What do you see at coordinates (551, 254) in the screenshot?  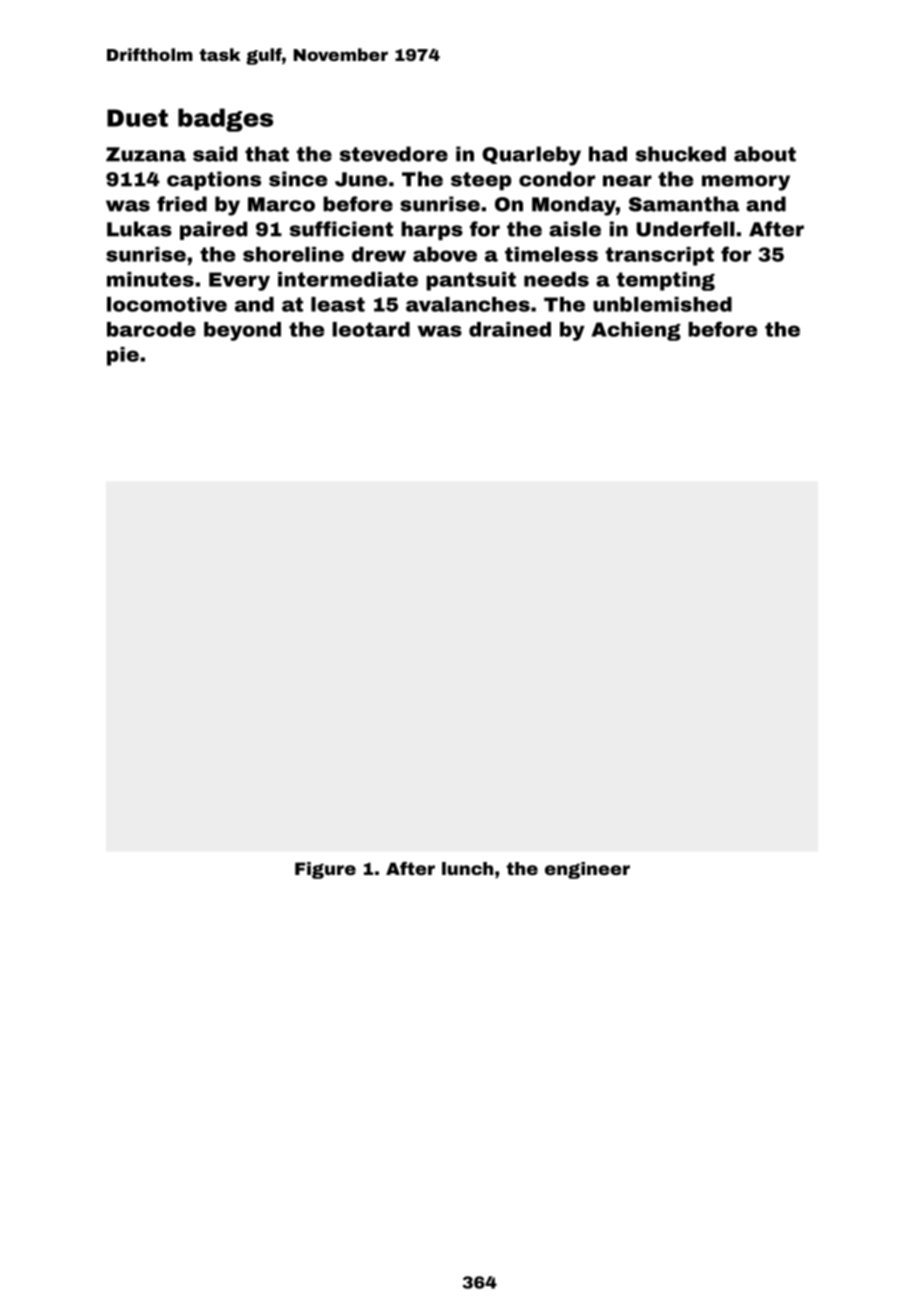 I see `timeless` at bounding box center [551, 254].
